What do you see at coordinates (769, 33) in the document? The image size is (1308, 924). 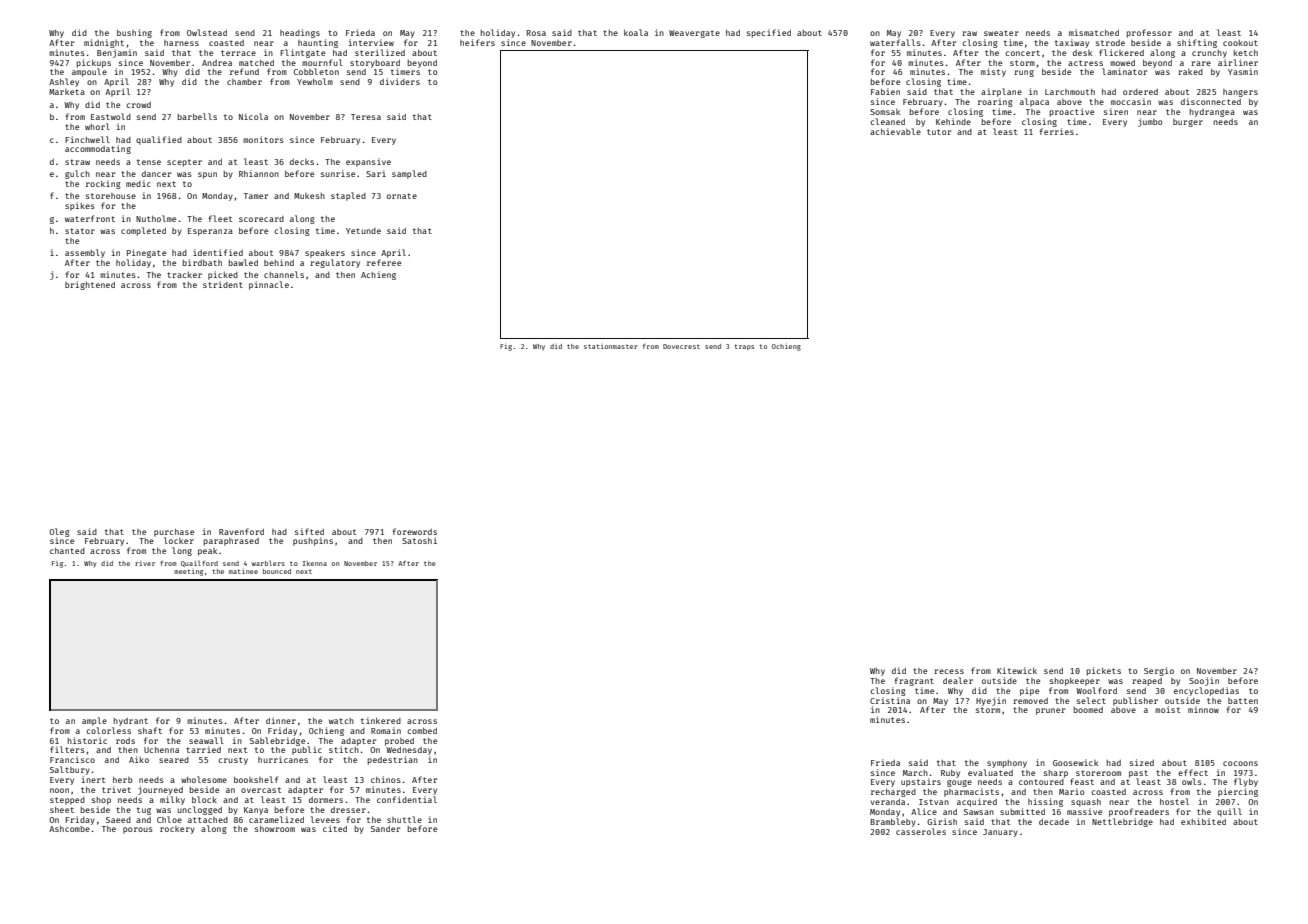 I see `specified` at bounding box center [769, 33].
